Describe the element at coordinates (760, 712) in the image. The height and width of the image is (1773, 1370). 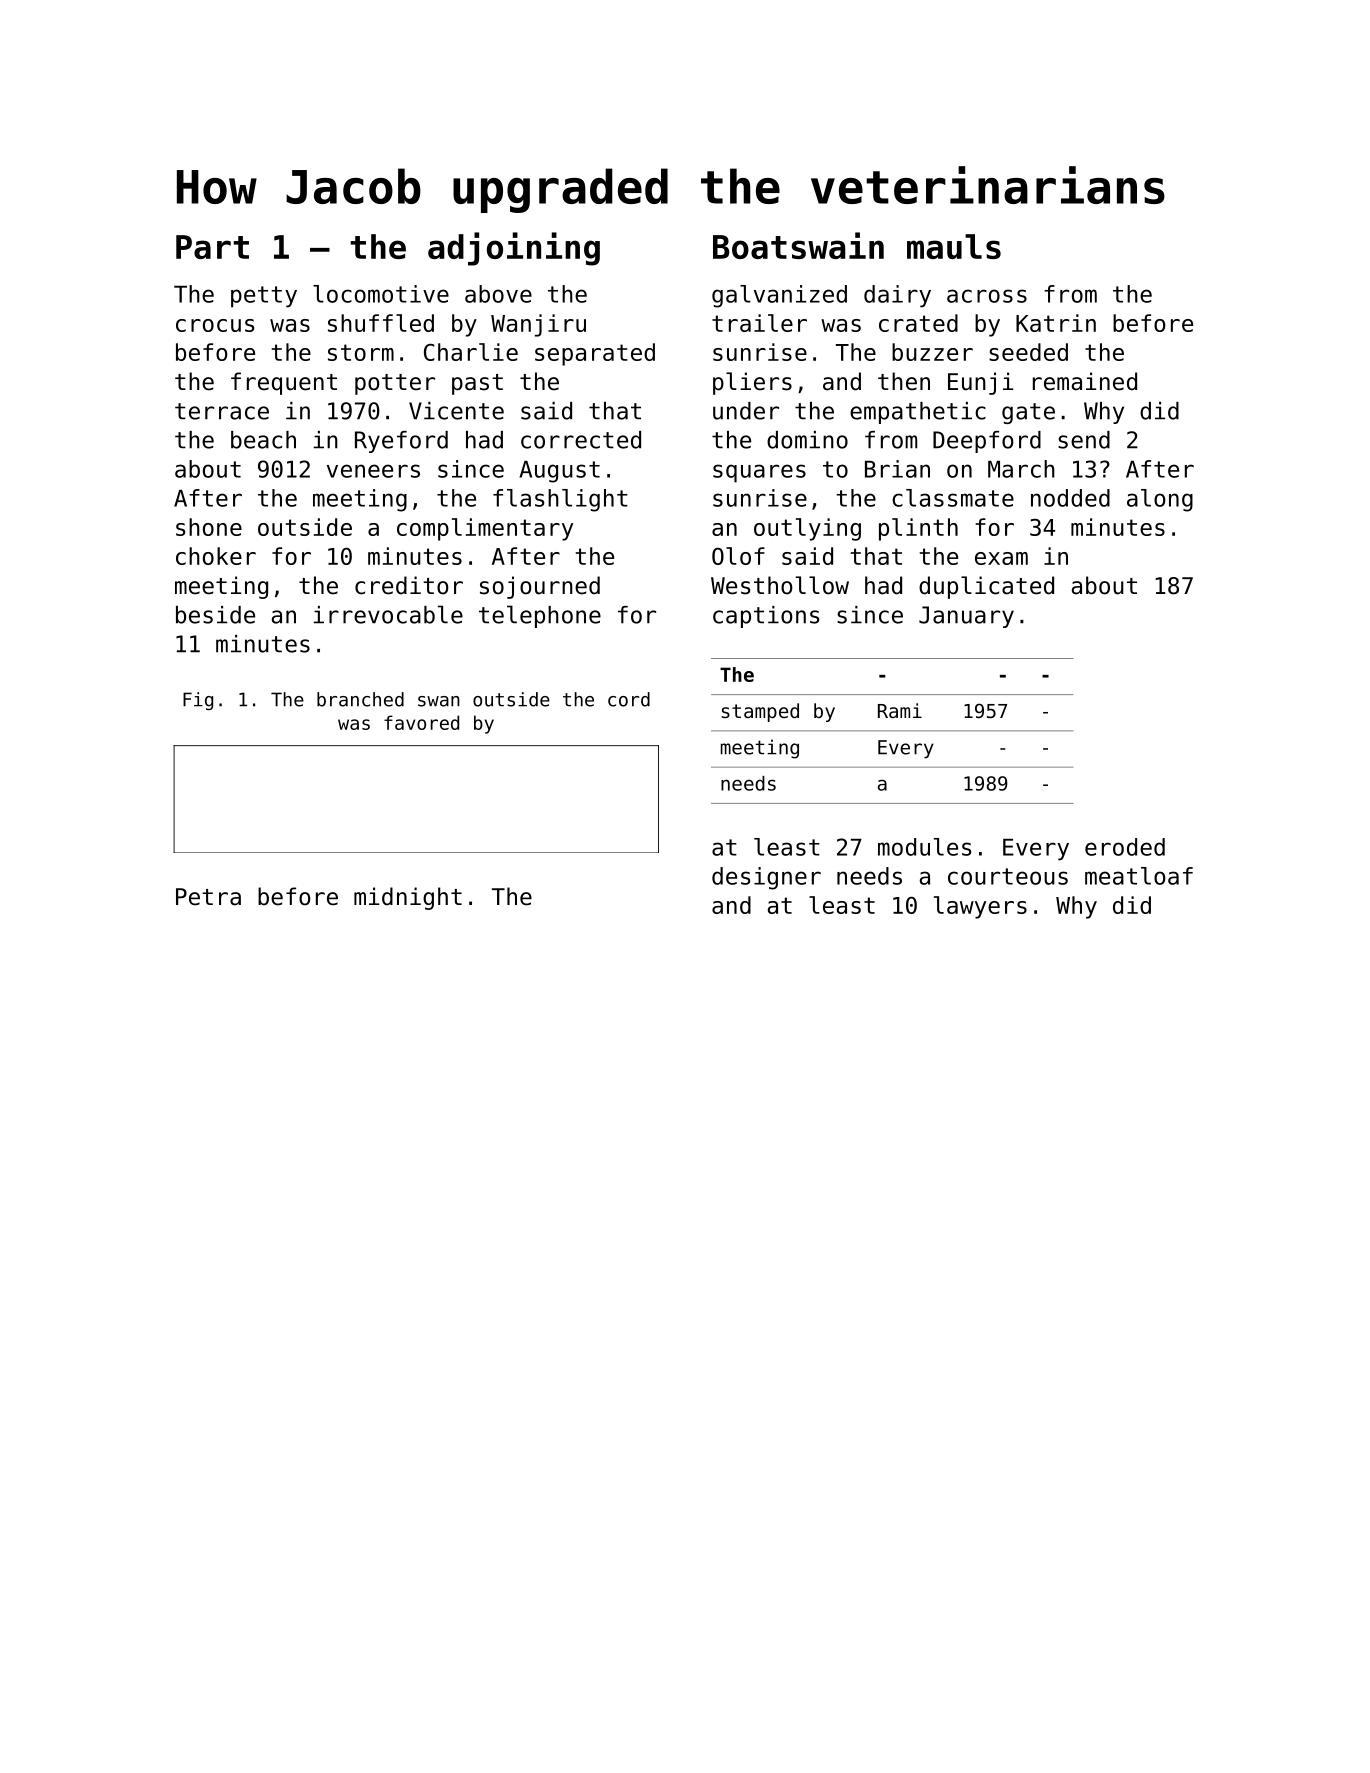
I see `stamped` at that location.
